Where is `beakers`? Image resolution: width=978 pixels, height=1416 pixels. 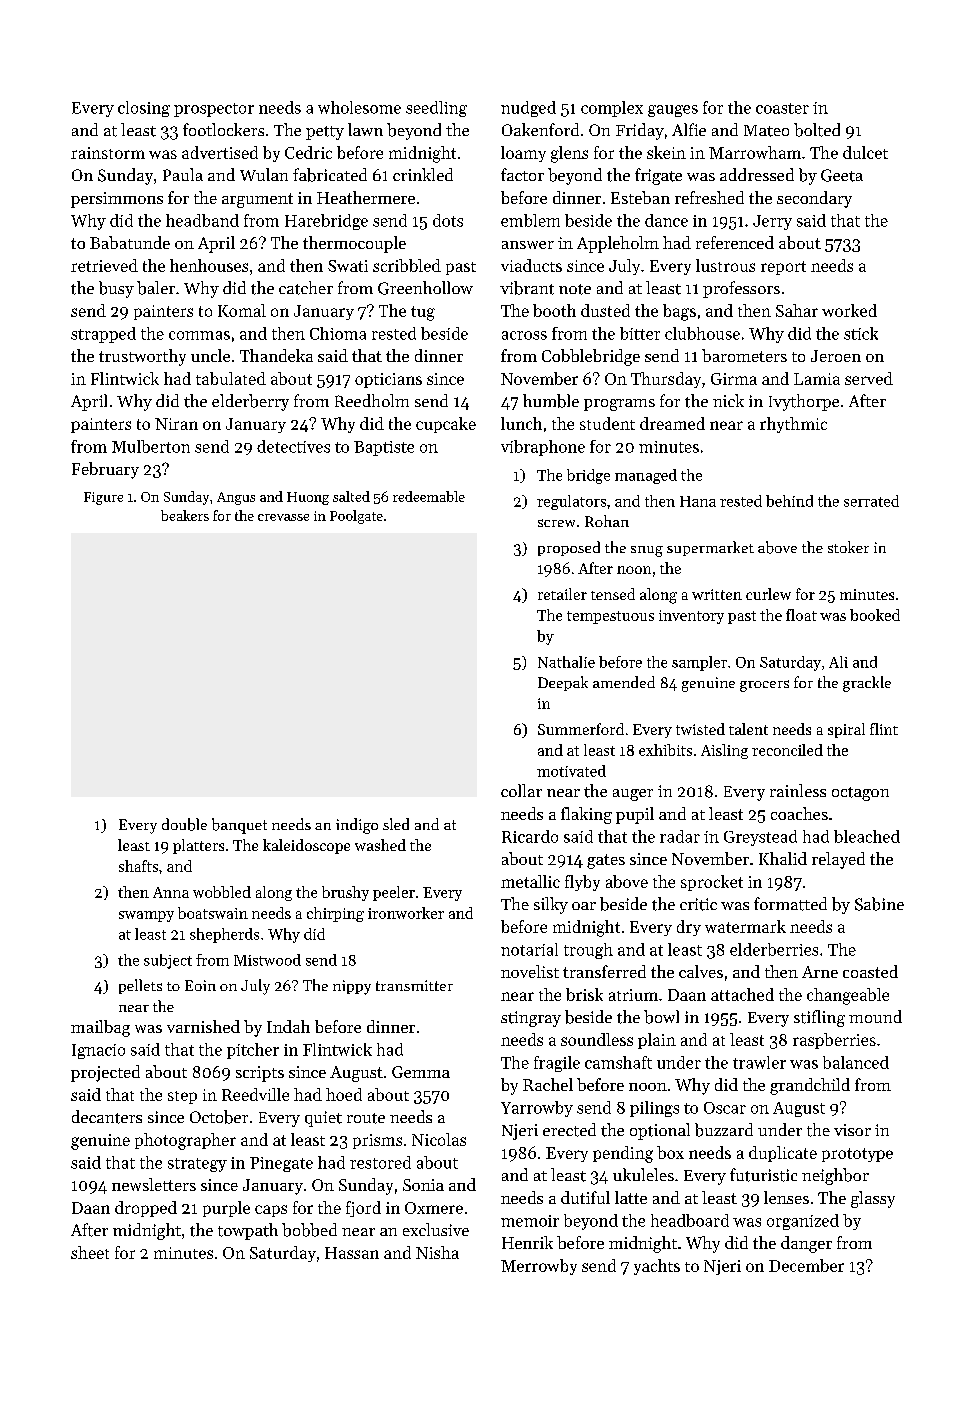 beakers is located at coordinates (185, 515).
